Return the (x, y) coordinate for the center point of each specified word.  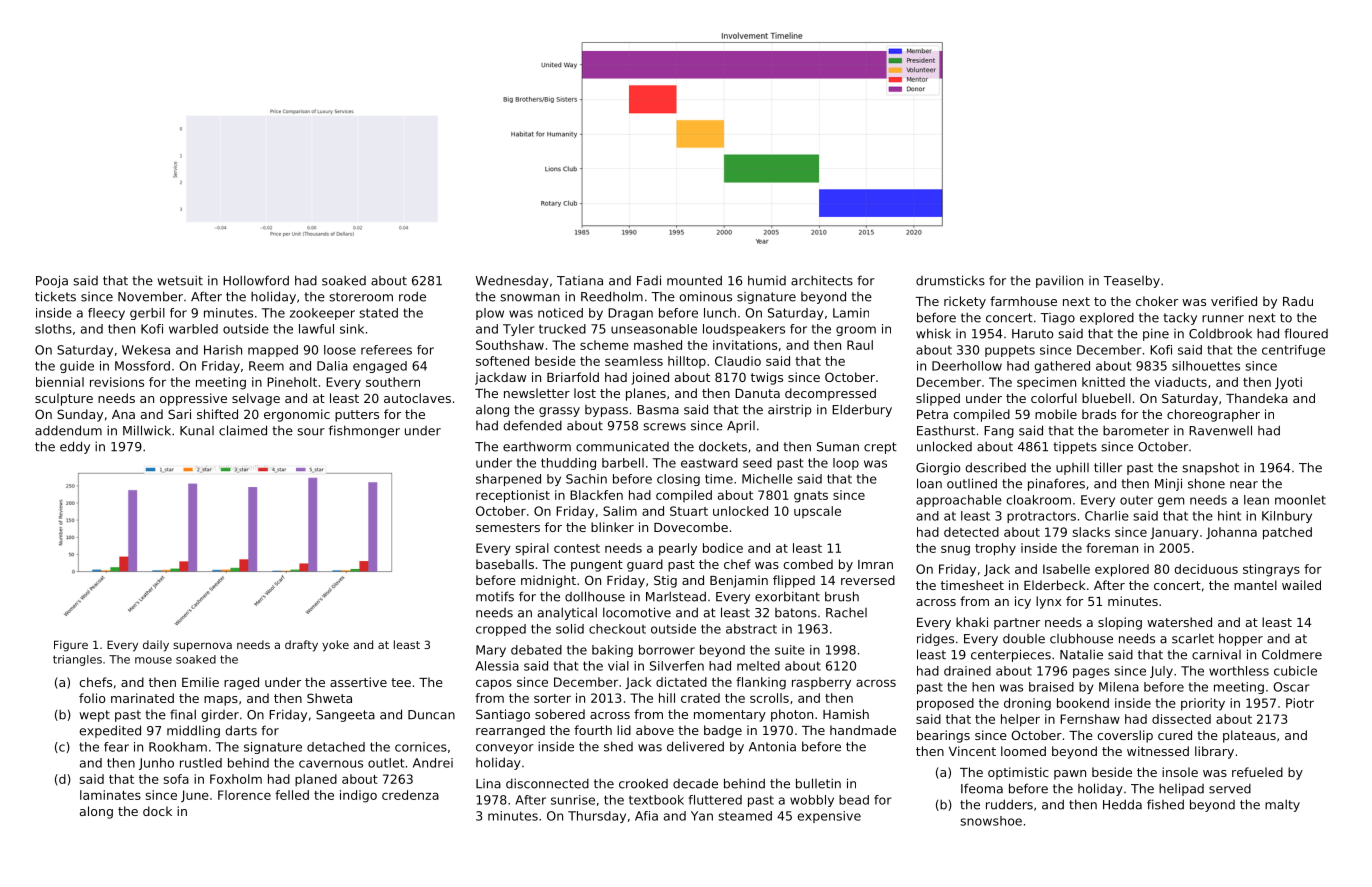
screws (664, 427)
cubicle (1295, 671)
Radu (1298, 301)
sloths (53, 329)
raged (241, 683)
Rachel (846, 613)
